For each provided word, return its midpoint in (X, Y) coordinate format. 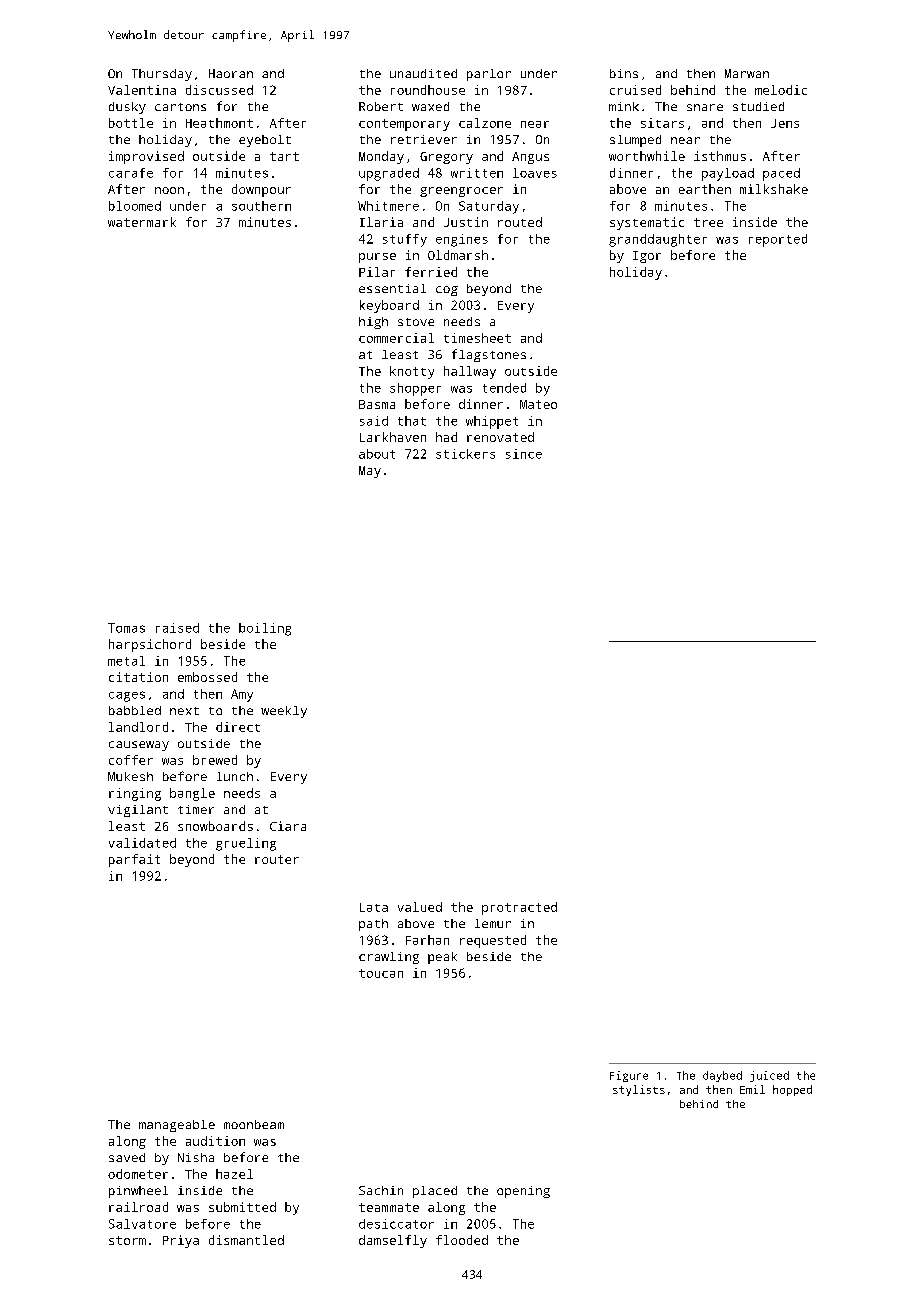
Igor (647, 257)
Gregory (446, 158)
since (524, 454)
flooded (462, 1240)
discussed (219, 90)
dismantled (246, 1240)
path (373, 925)
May (370, 472)
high (373, 323)
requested (493, 941)
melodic (781, 90)
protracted (519, 908)
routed (520, 222)
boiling (265, 629)
